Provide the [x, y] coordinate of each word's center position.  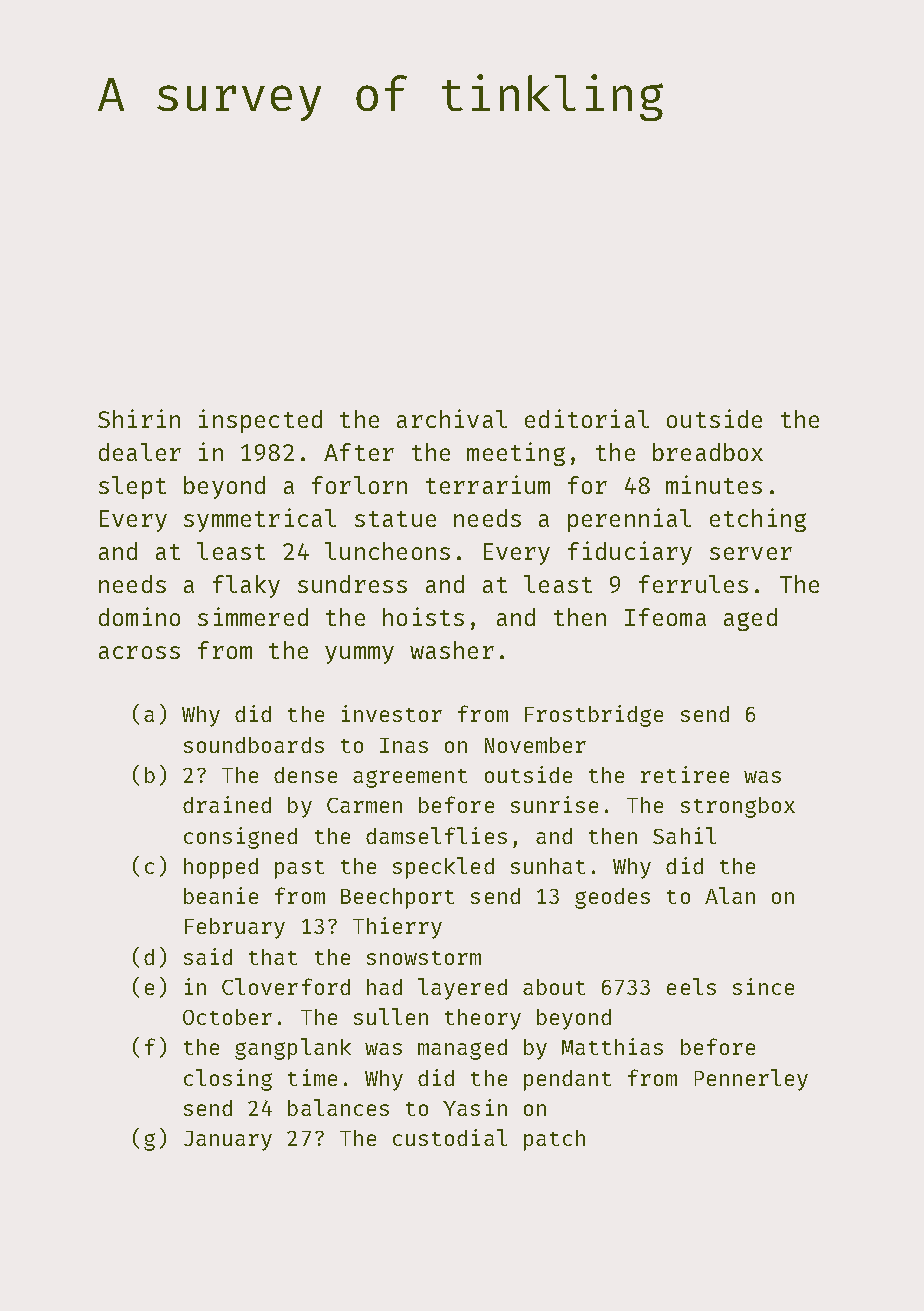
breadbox [708, 452]
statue [395, 519]
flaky [246, 586]
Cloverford [286, 986]
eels [691, 986]
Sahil [684, 835]
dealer [140, 452]
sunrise [554, 804]
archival [452, 418]
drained [227, 804]
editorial [587, 418]
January [228, 1141]
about [554, 987]
